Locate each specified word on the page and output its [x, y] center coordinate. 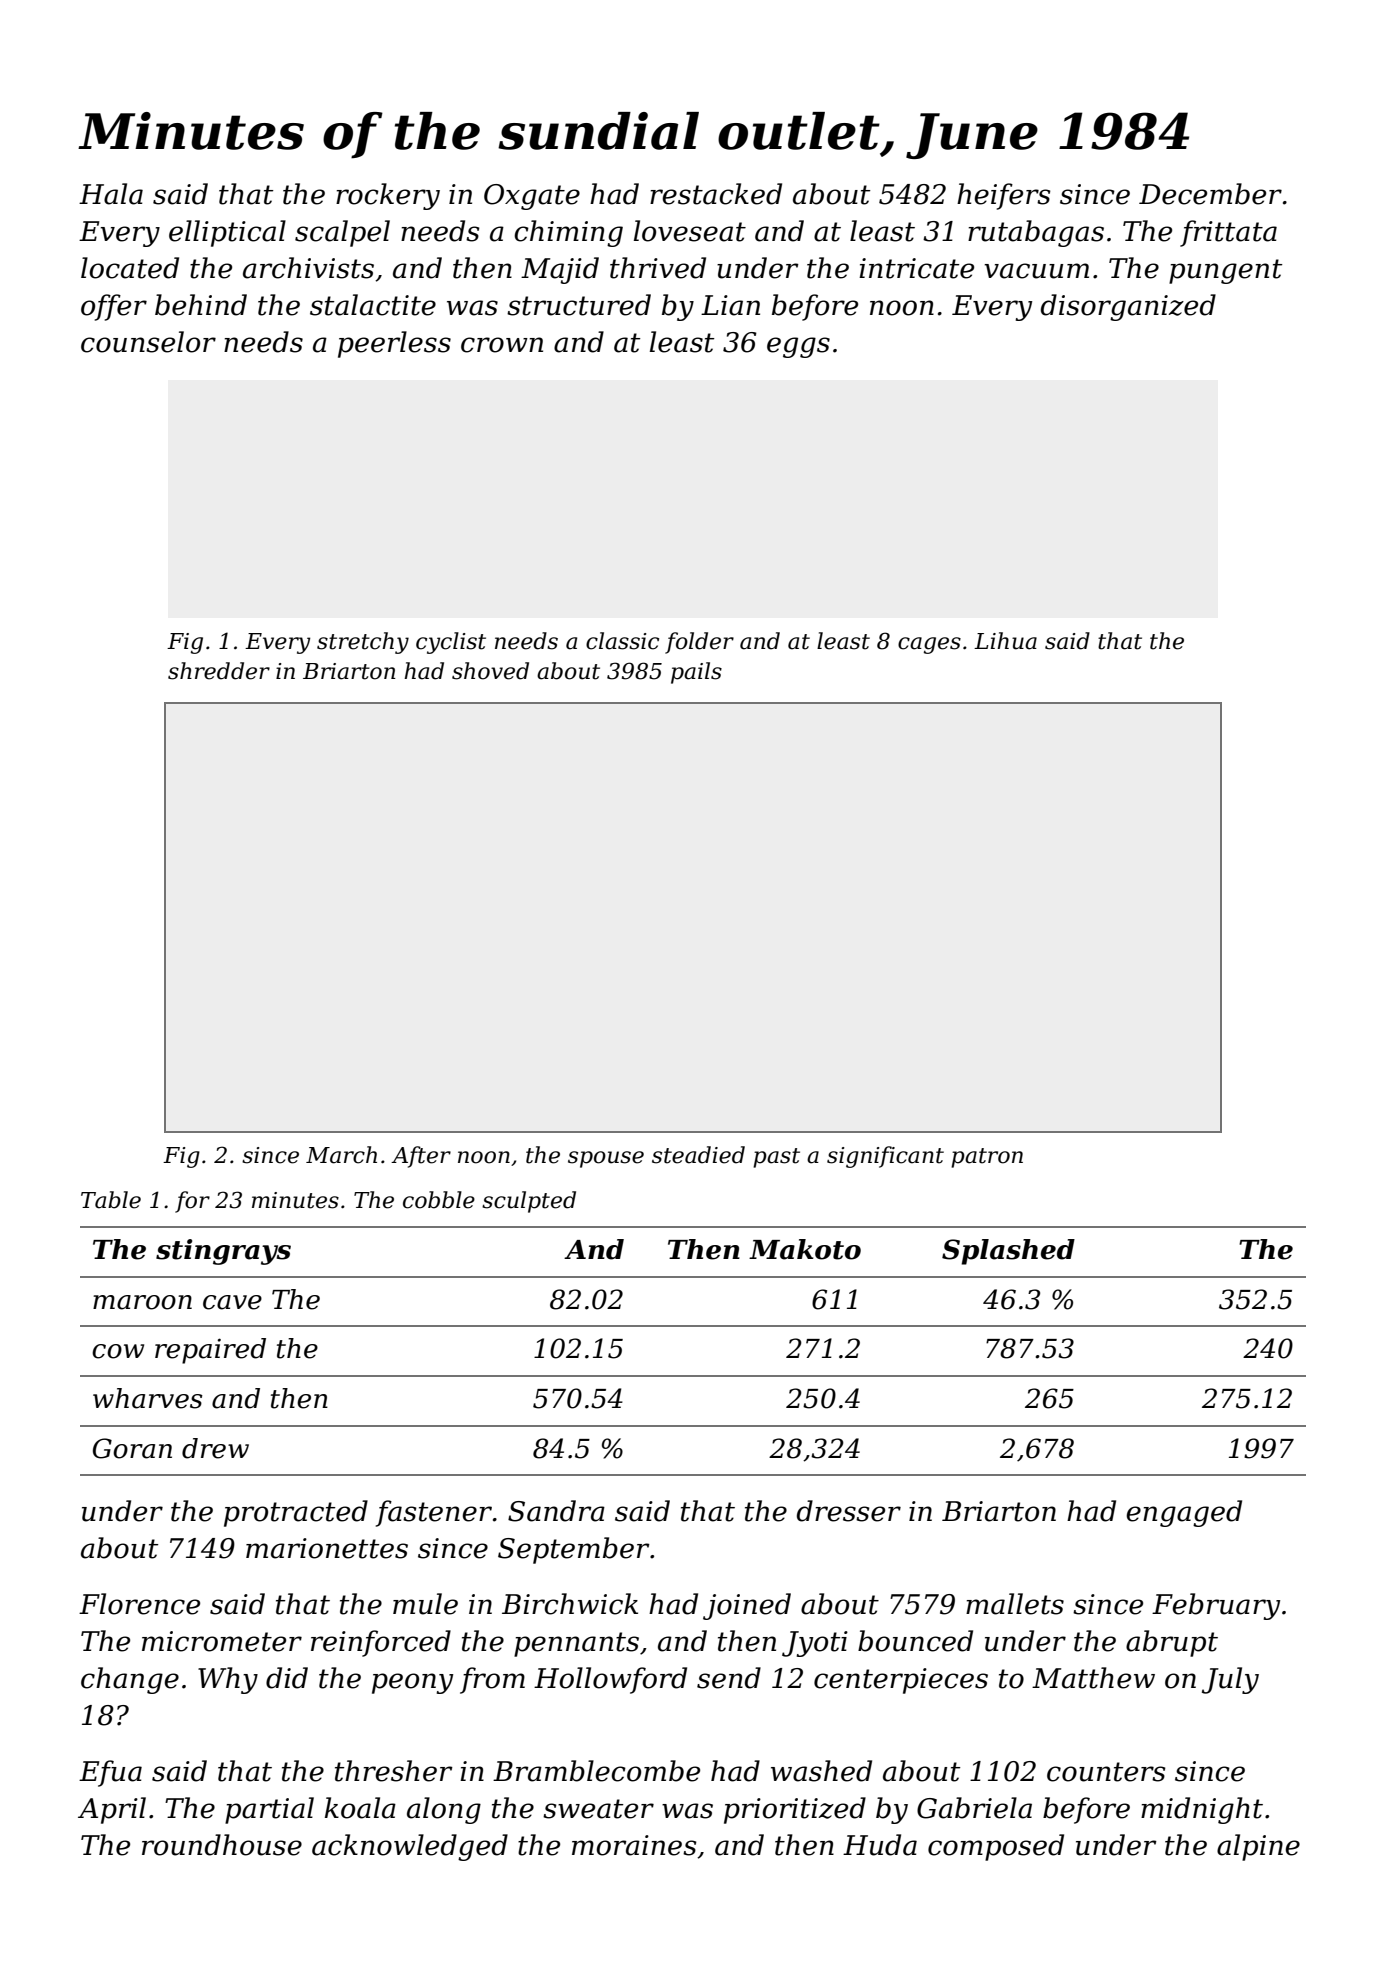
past [776, 1158]
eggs [798, 347]
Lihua [1005, 641]
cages [929, 645]
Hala [111, 194]
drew [215, 1448]
